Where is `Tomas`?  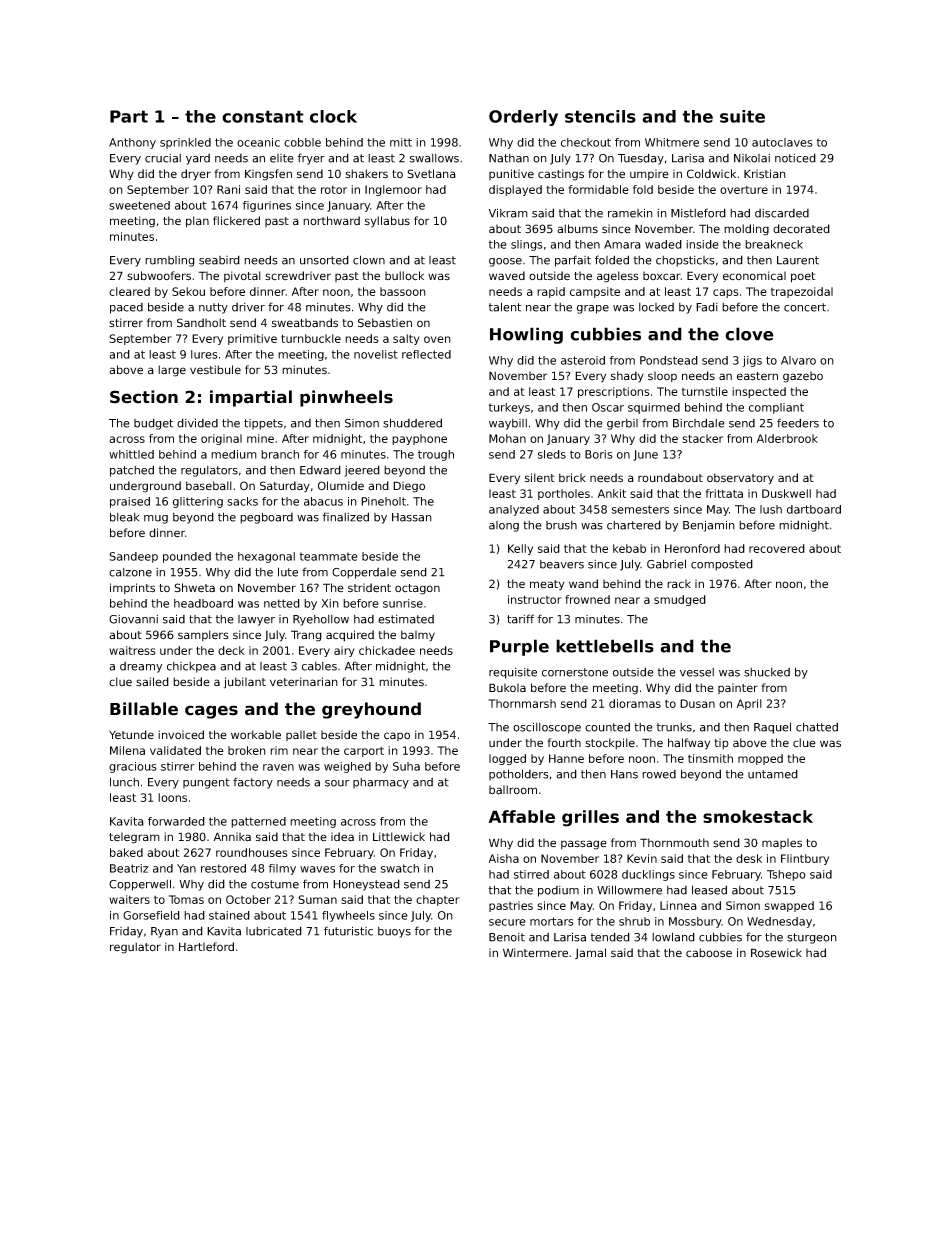 Tomas is located at coordinates (186, 899).
